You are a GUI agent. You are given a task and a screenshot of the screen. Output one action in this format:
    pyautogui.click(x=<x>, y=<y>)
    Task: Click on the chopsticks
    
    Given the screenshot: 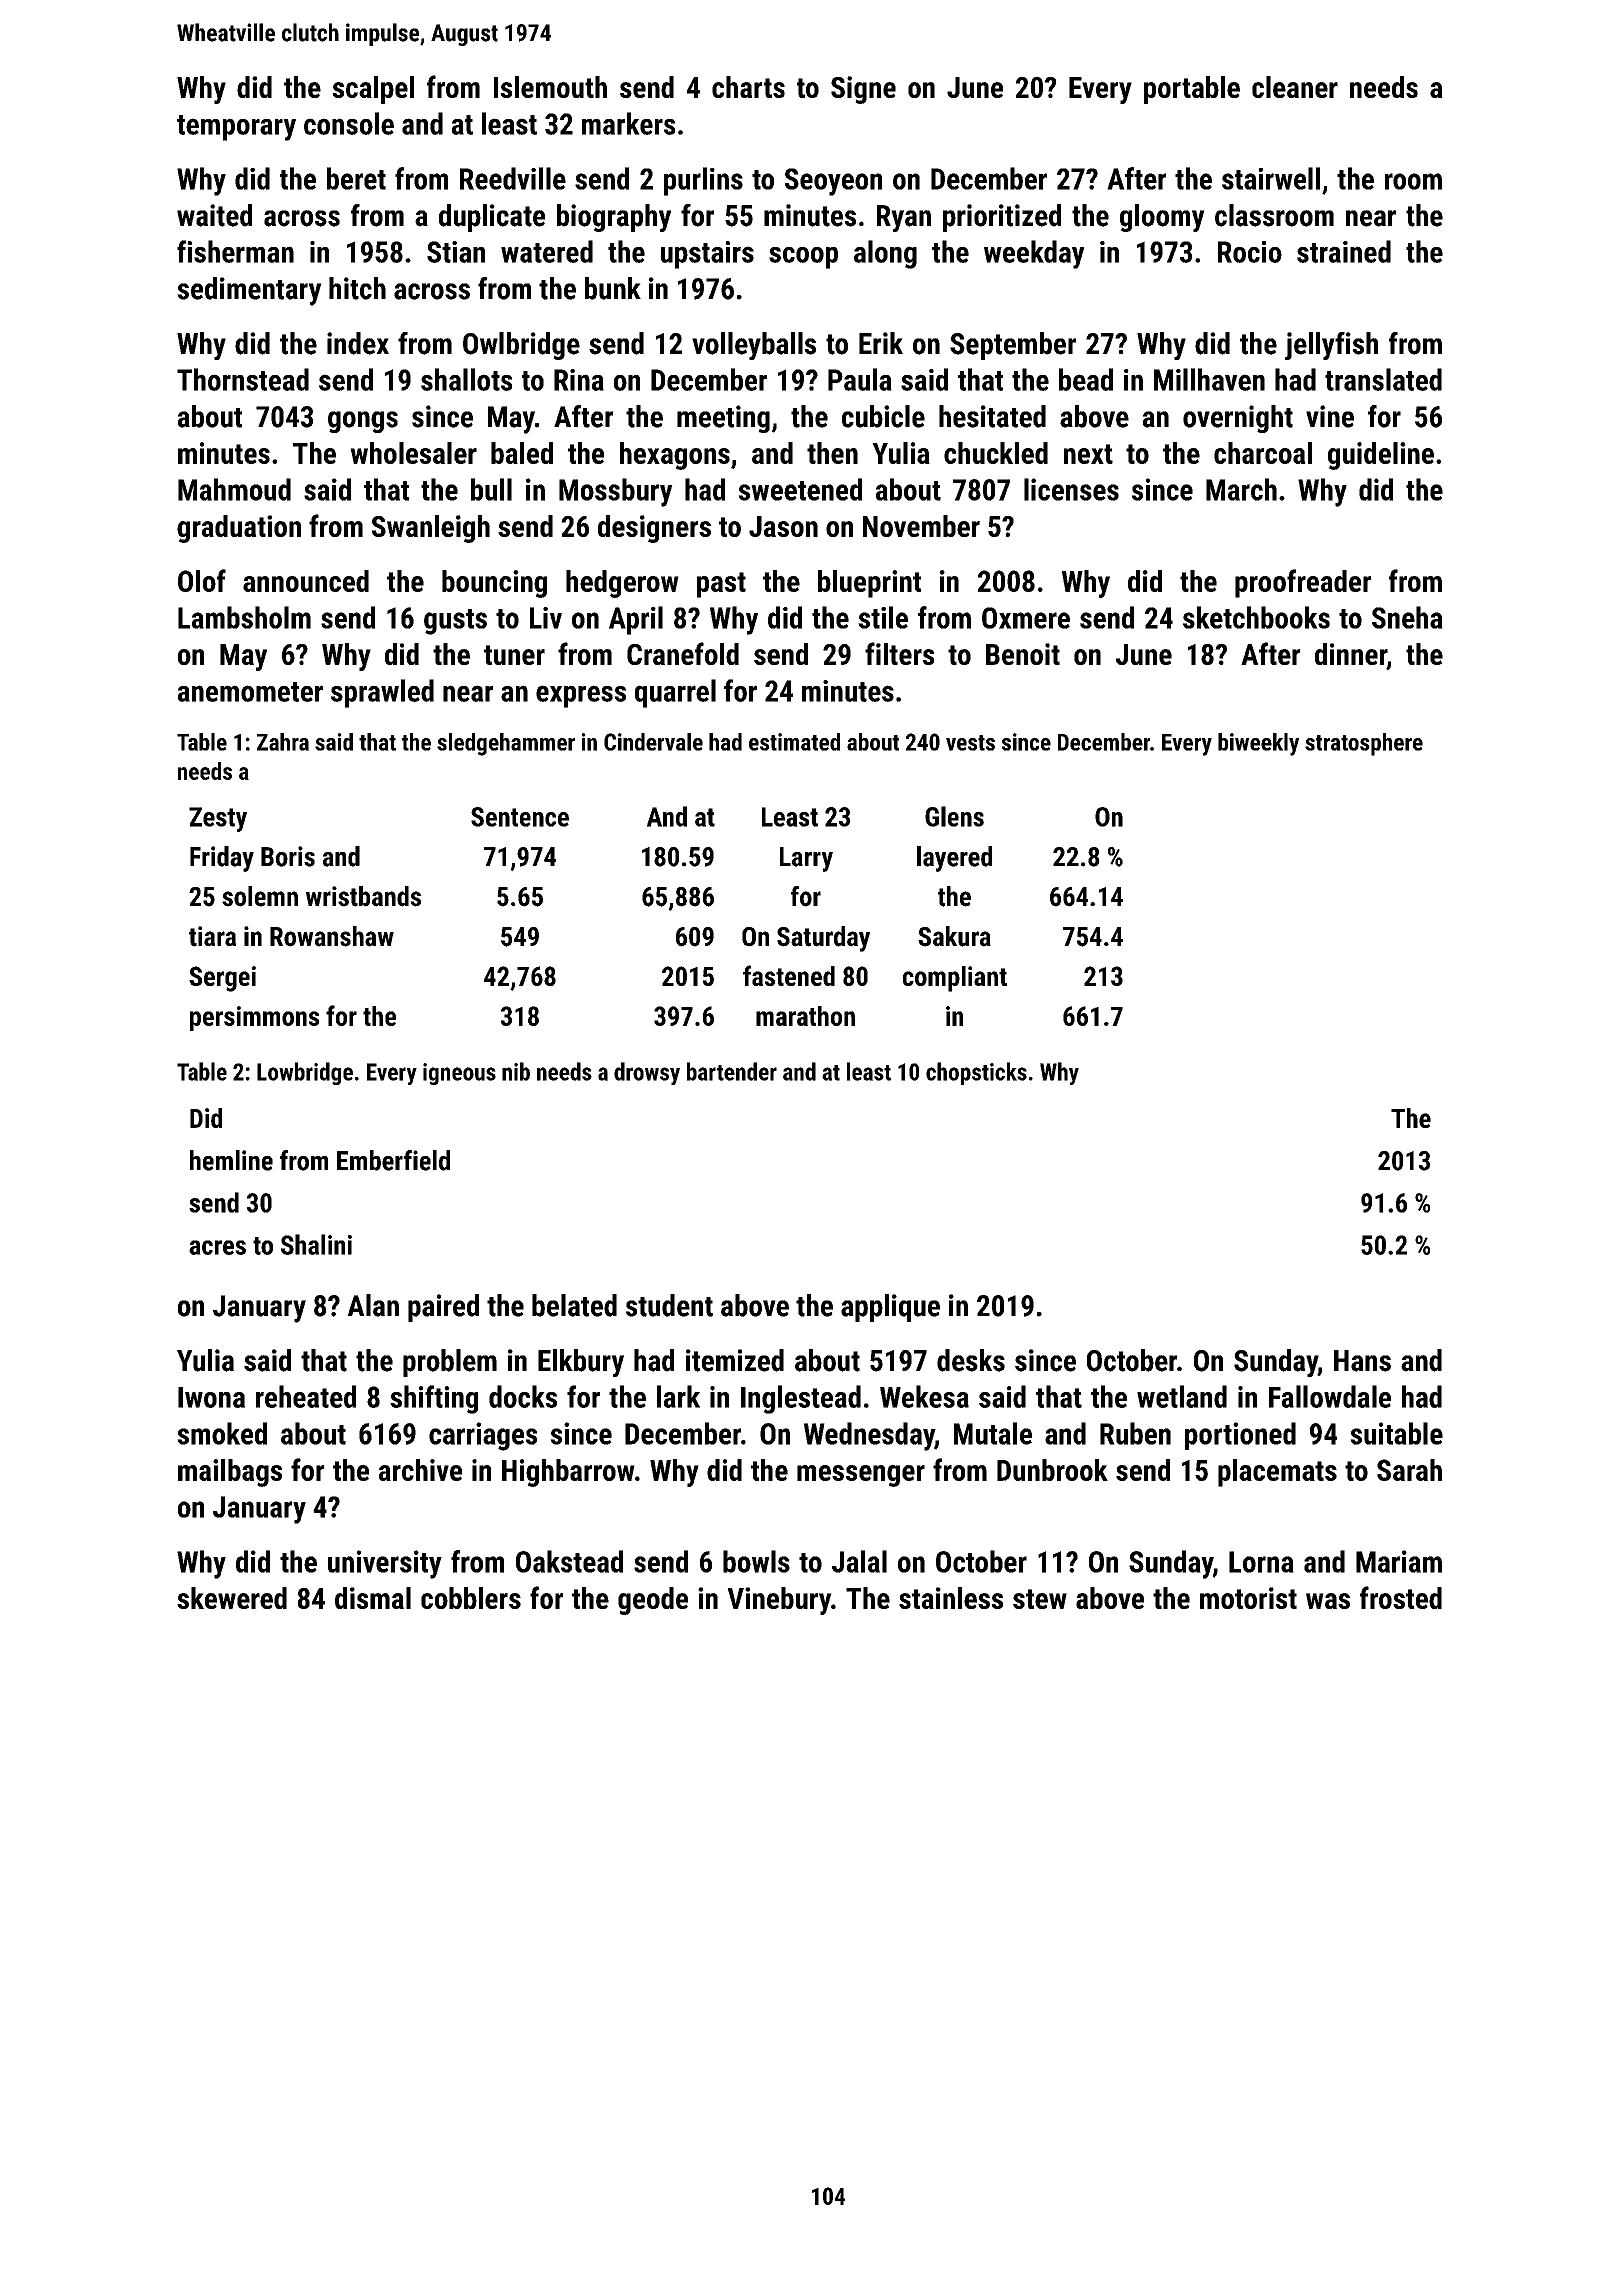 What is the action you would take?
    pyautogui.click(x=976, y=1073)
